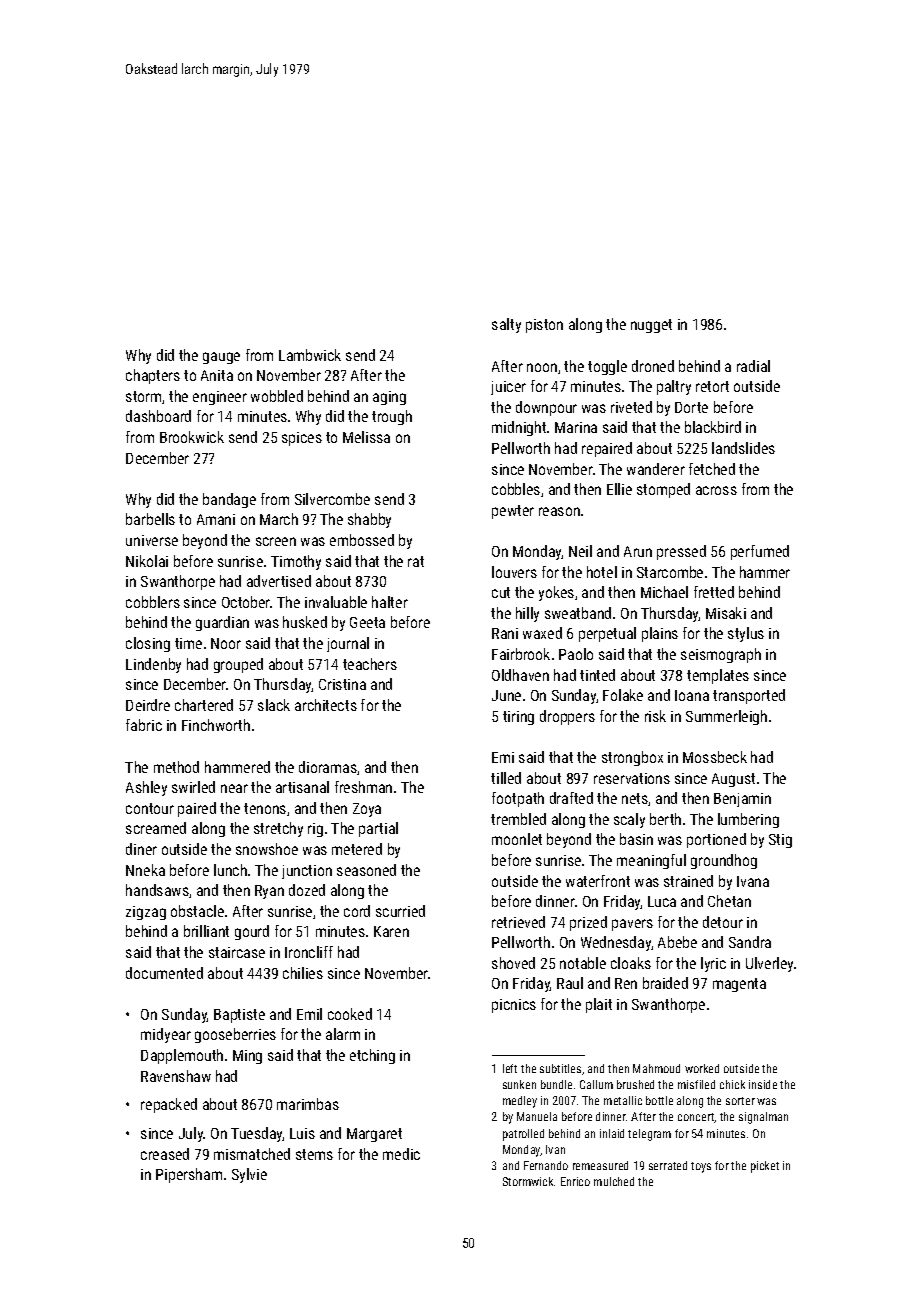 The width and height of the screenshot is (924, 1311). I want to click on gauge, so click(221, 358).
